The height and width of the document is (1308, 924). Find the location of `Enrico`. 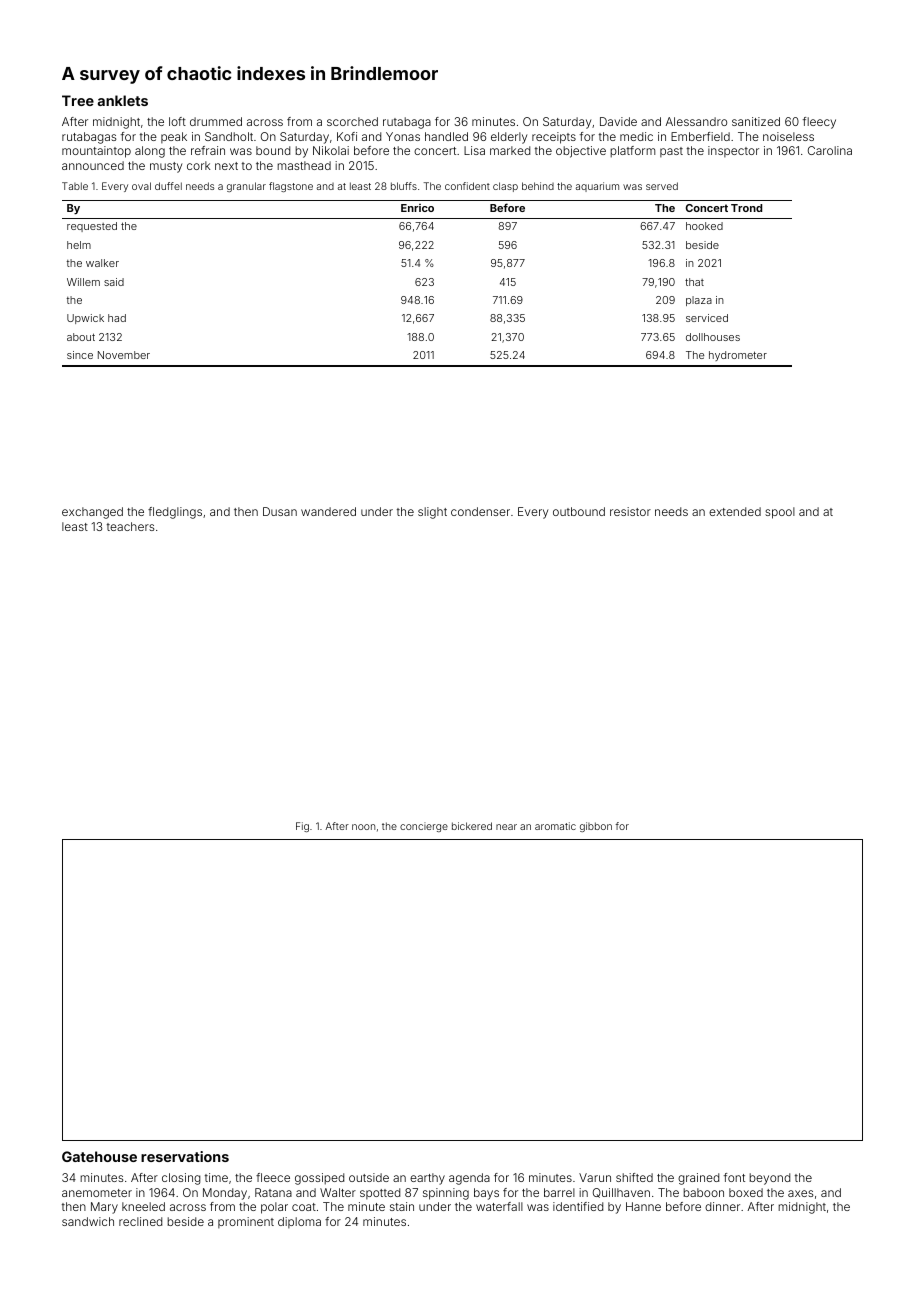

Enrico is located at coordinates (417, 208).
